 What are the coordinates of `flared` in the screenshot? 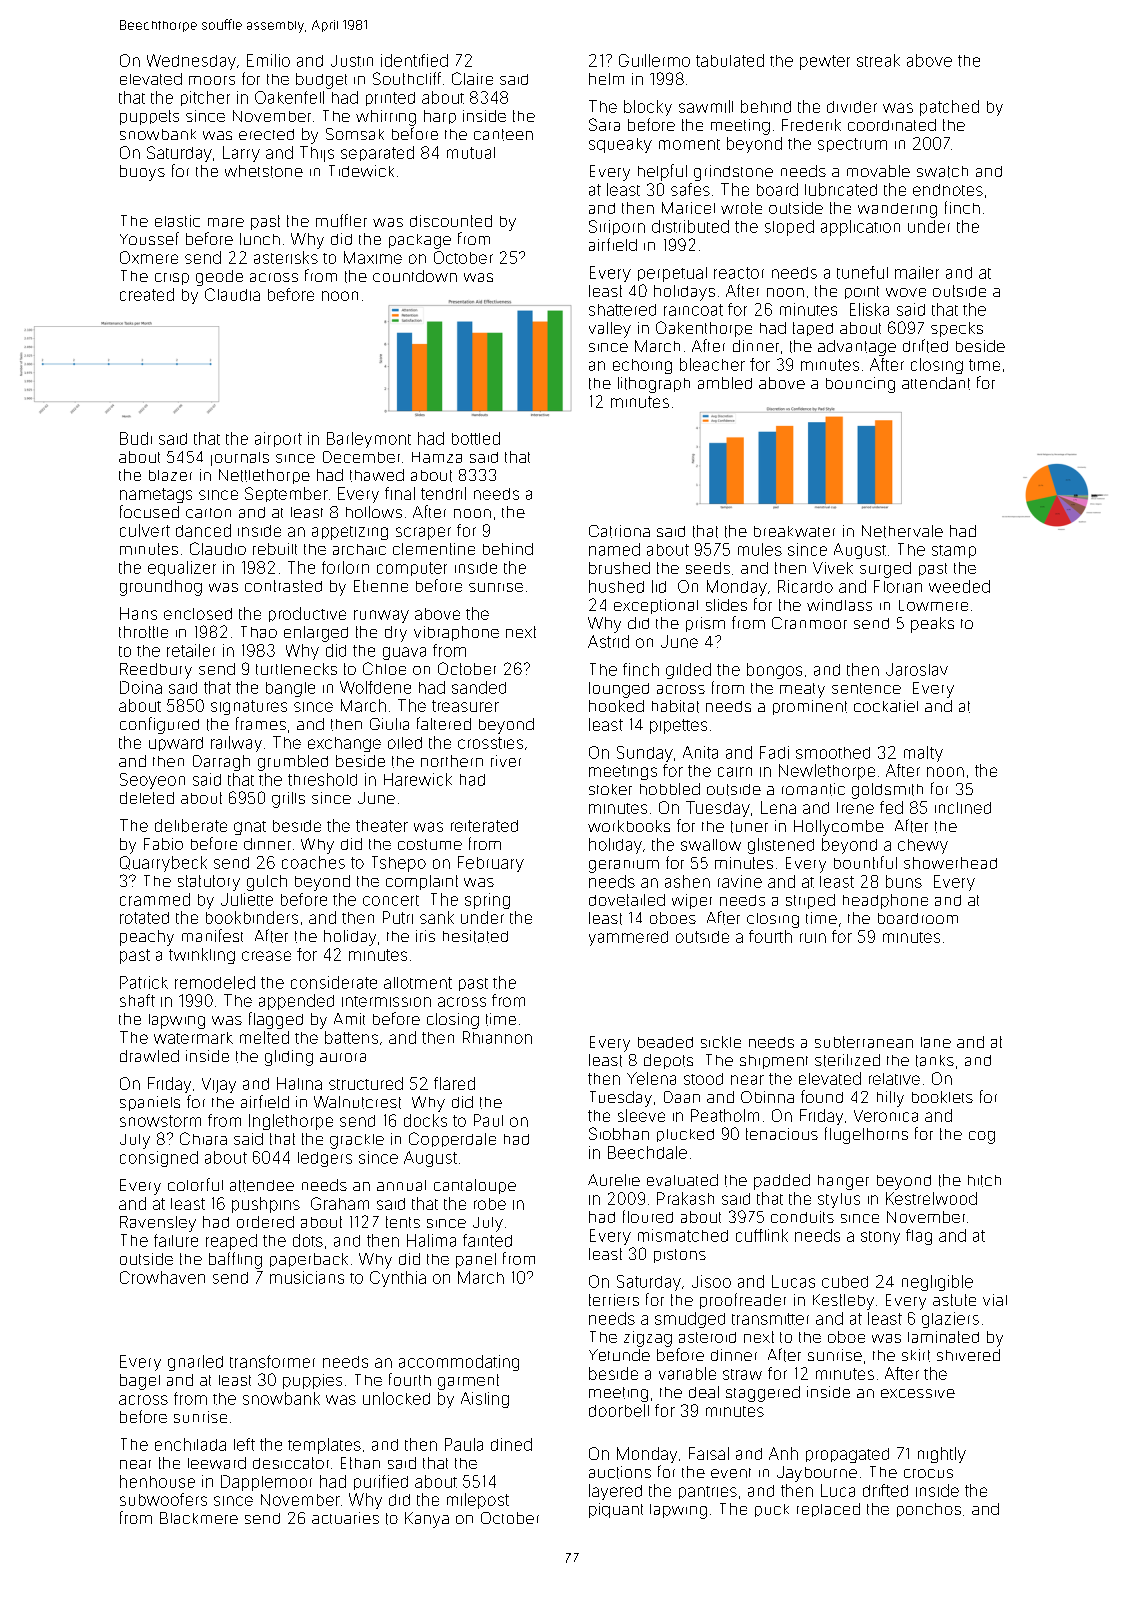 It's located at (454, 1083).
